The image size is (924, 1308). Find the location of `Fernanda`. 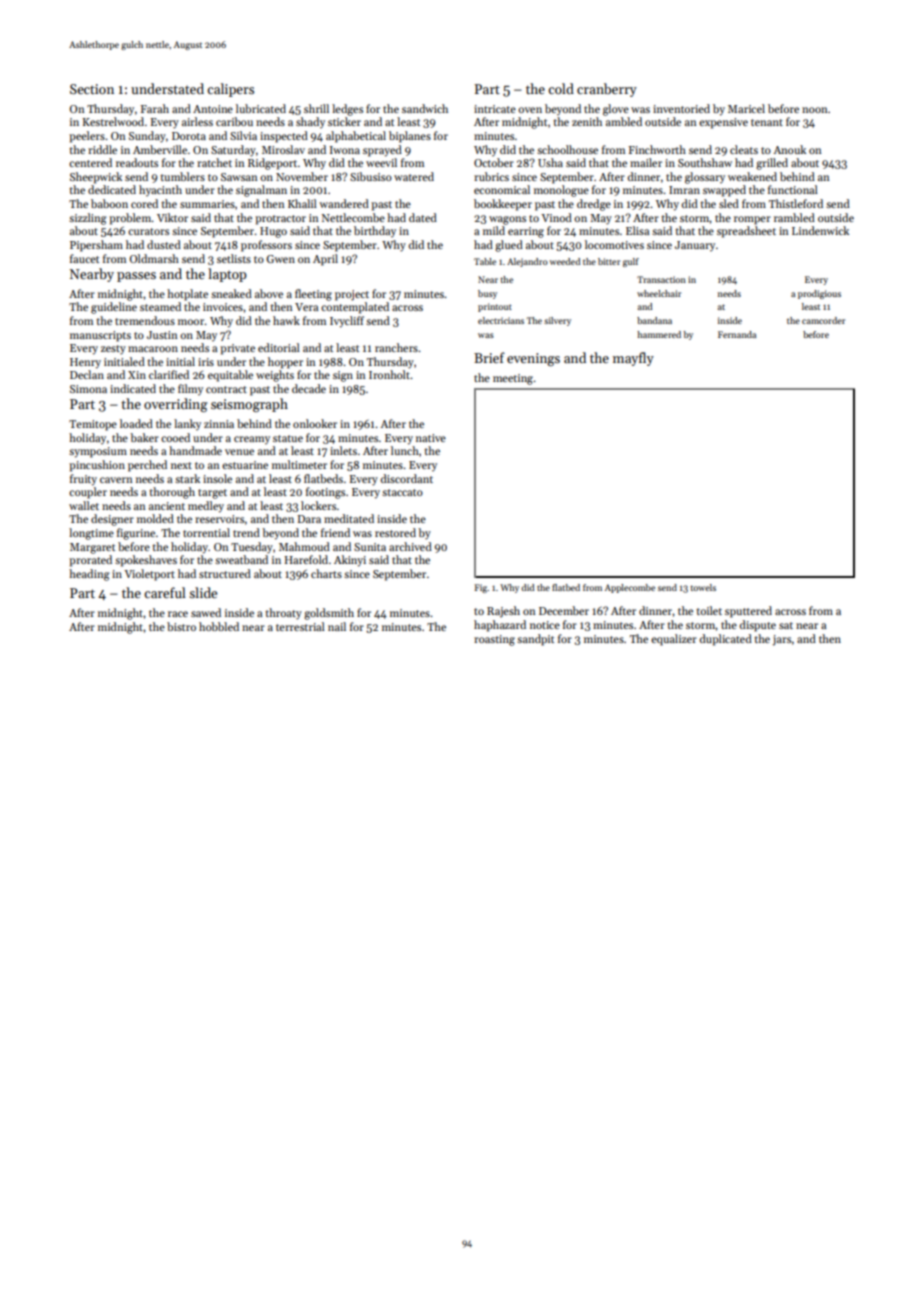

Fernanda is located at coordinates (737, 334).
